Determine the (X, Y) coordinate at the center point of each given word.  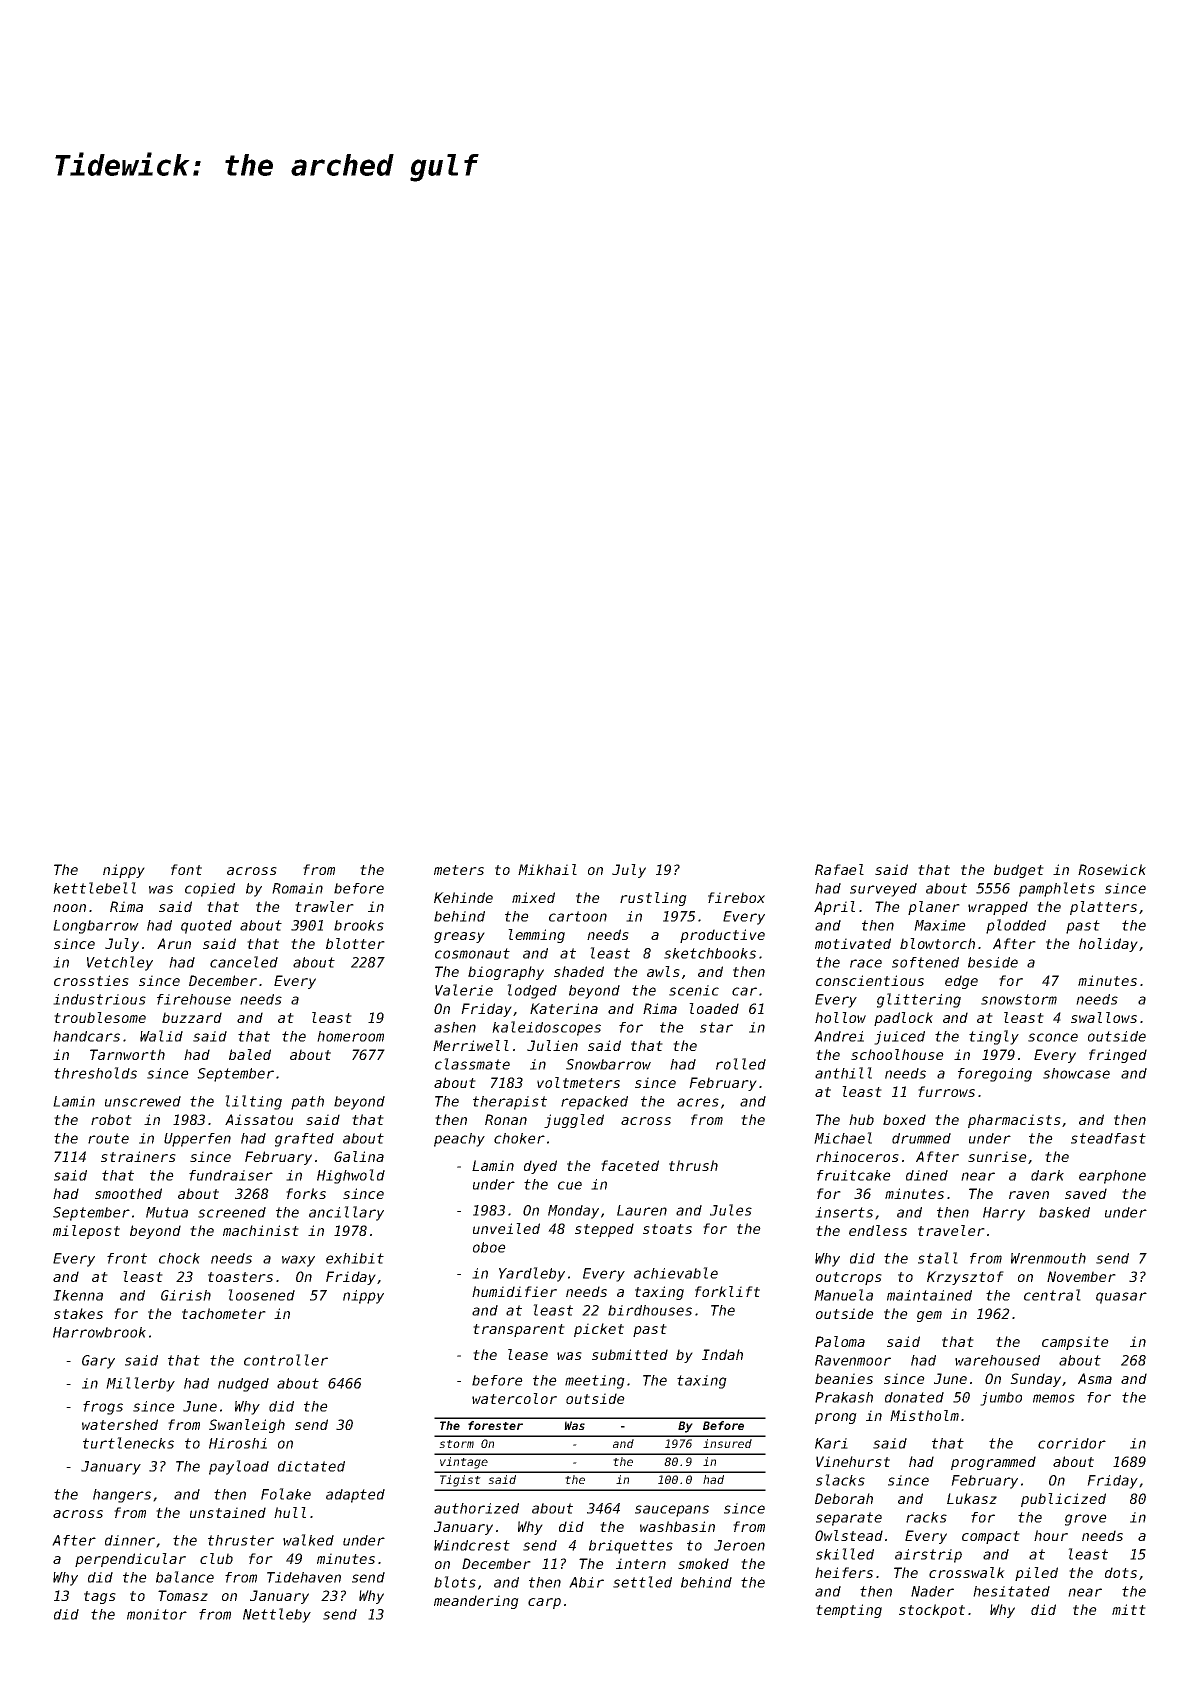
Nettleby (277, 1615)
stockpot (932, 1611)
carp (544, 1603)
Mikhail (547, 869)
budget (1019, 871)
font (186, 869)
